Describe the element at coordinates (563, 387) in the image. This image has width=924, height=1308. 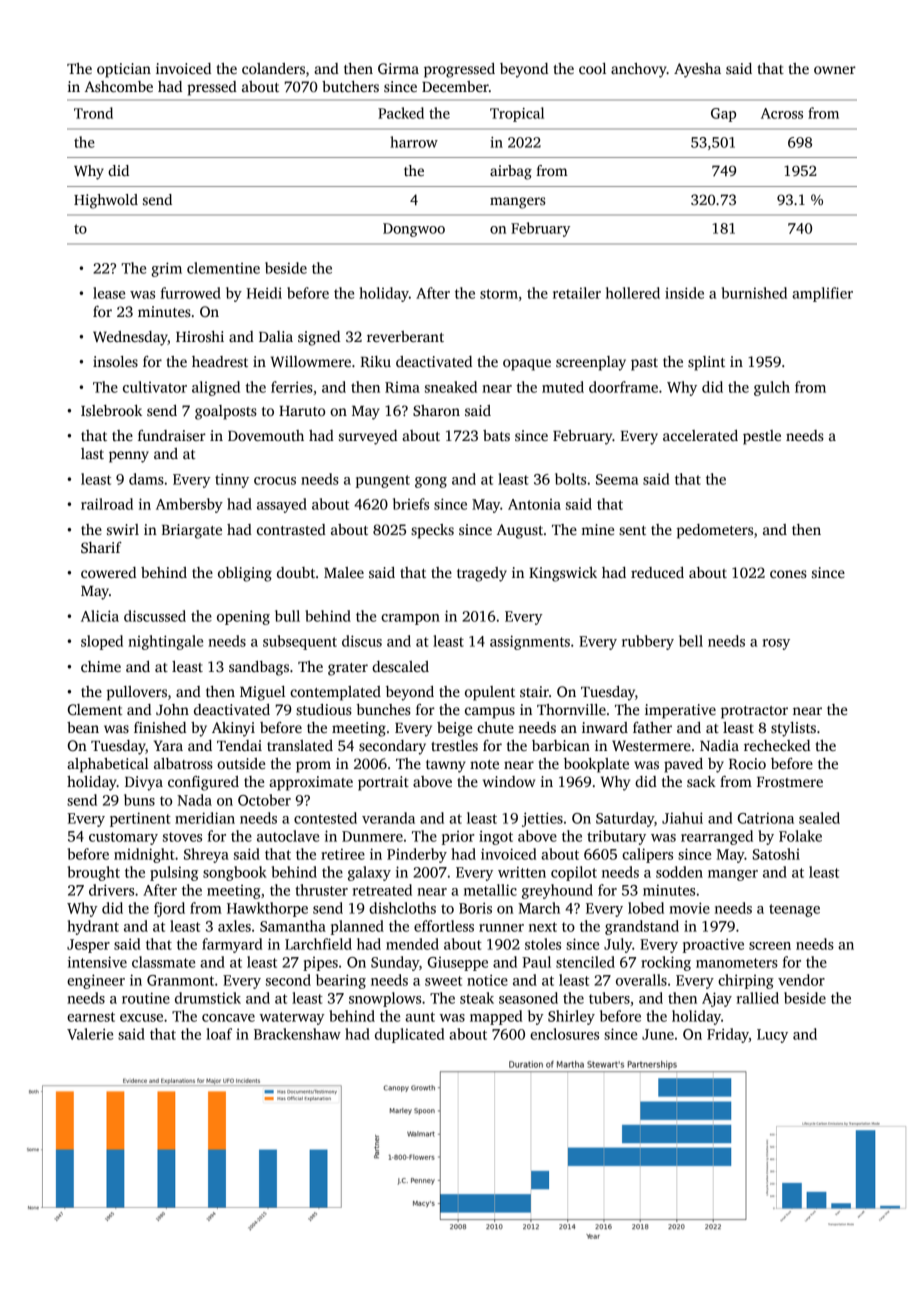
I see `muted` at that location.
